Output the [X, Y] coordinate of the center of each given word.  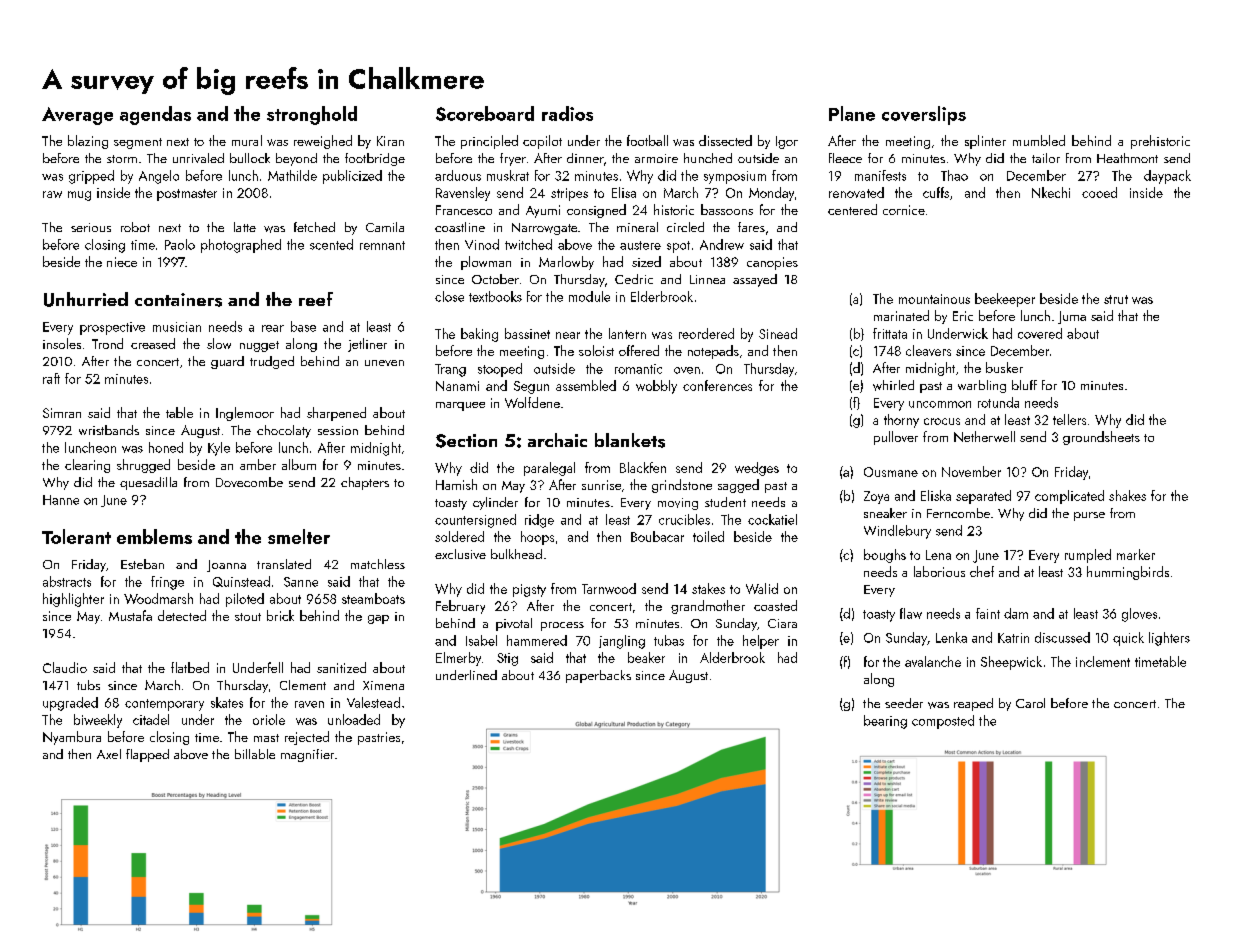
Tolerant [76, 536]
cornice [904, 210]
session [338, 430]
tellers [1069, 419]
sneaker [885, 513]
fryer [513, 159]
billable [255, 754]
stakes [708, 588]
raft [51, 378]
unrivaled [198, 158]
